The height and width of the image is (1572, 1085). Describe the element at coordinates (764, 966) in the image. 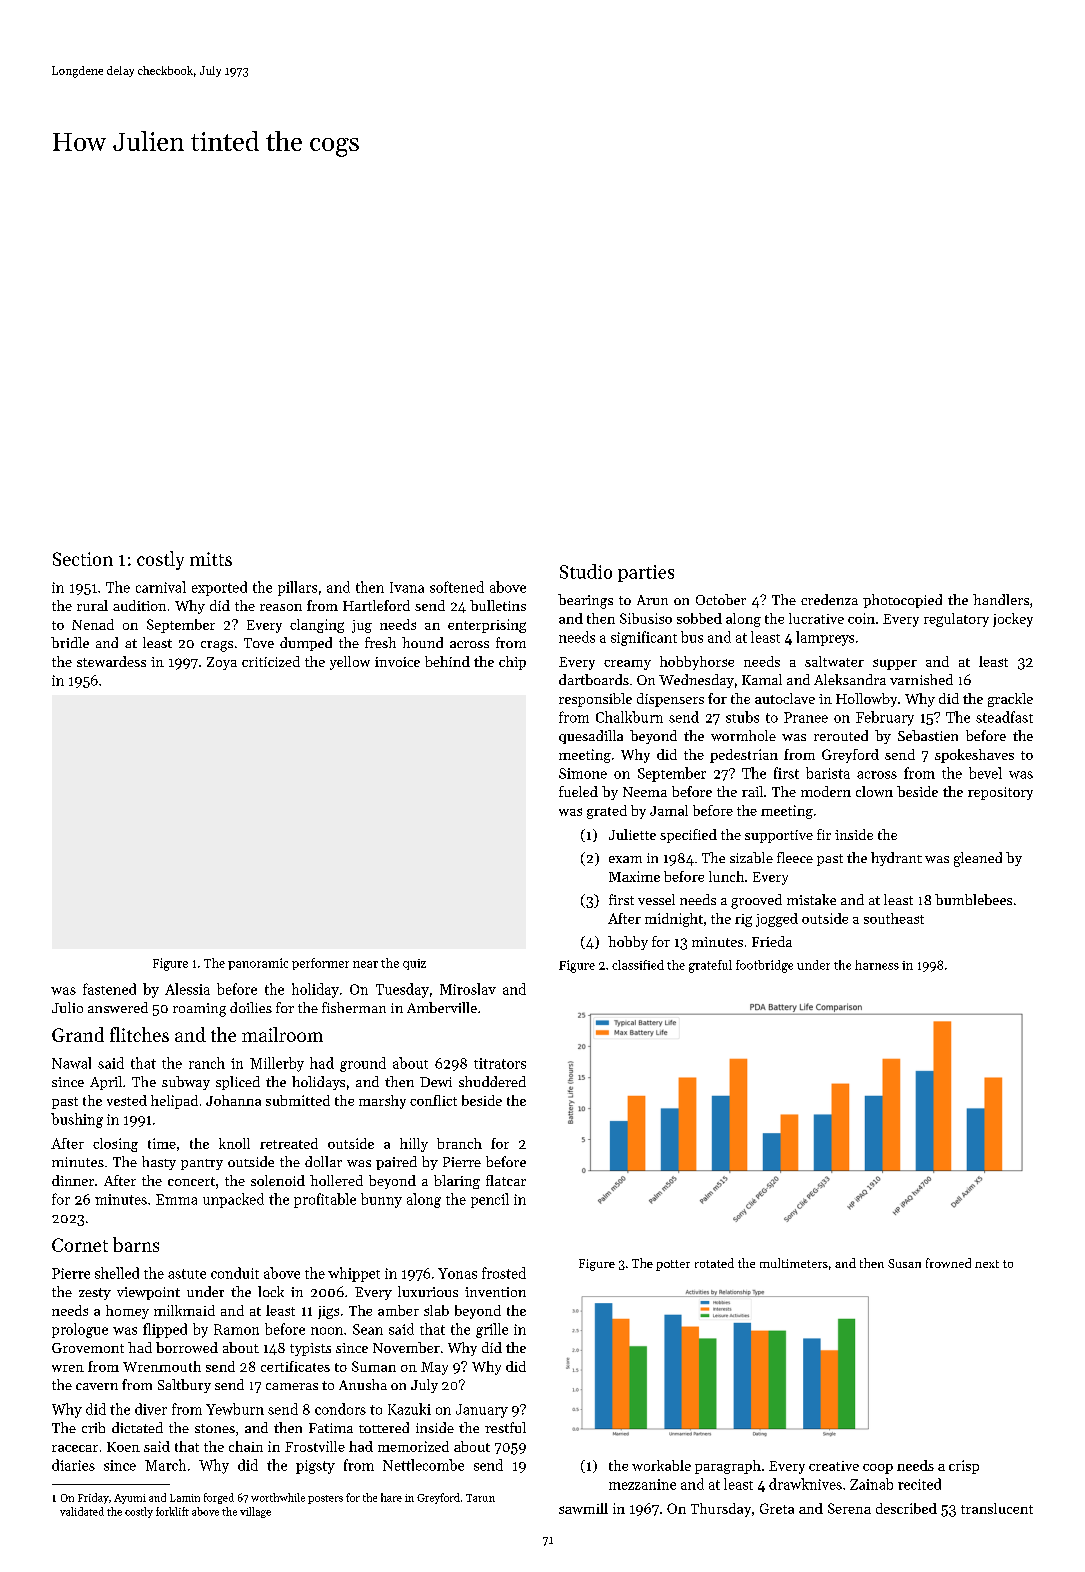

I see `footbridge` at that location.
